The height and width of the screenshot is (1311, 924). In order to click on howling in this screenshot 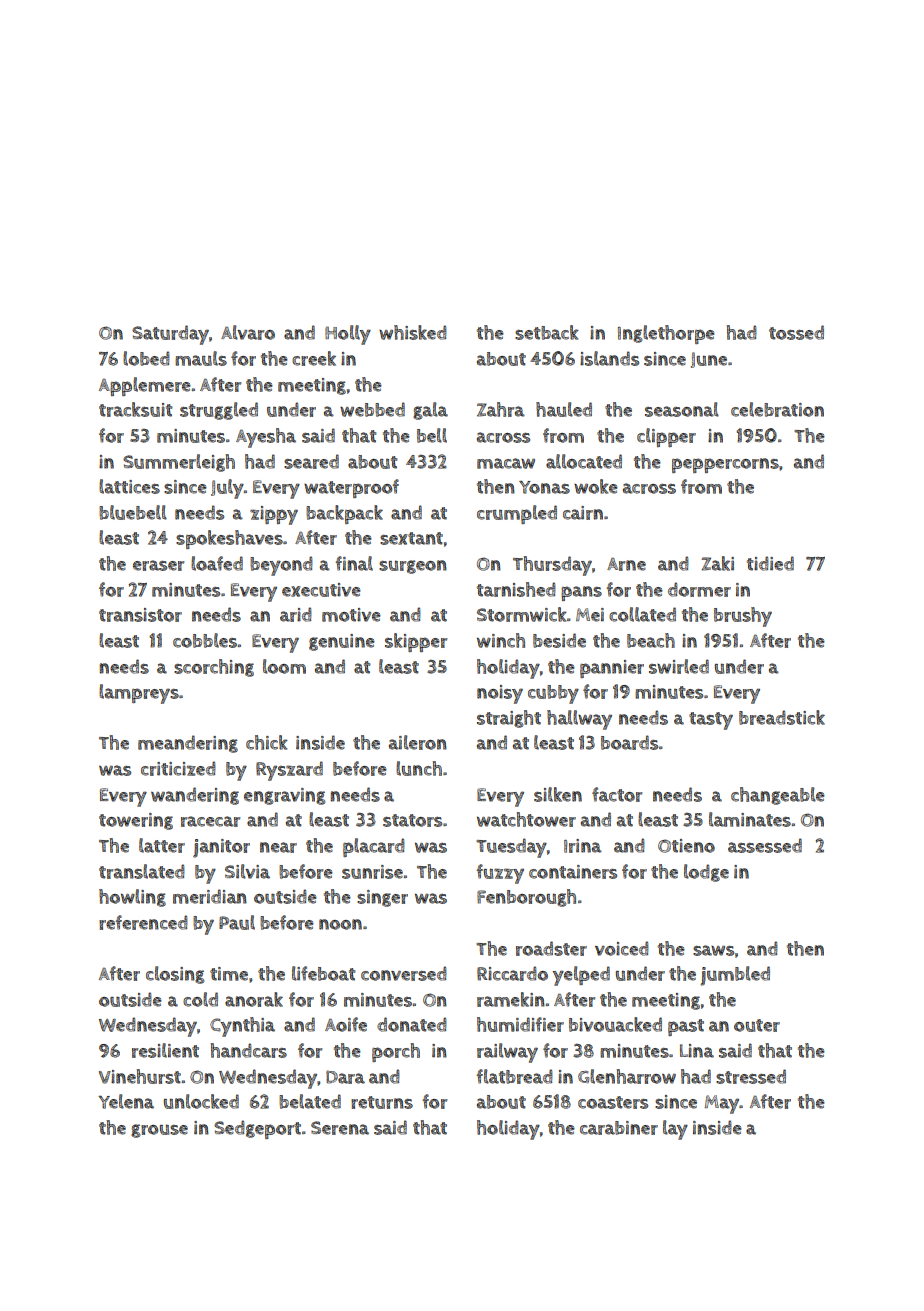, I will do `click(132, 898)`.
